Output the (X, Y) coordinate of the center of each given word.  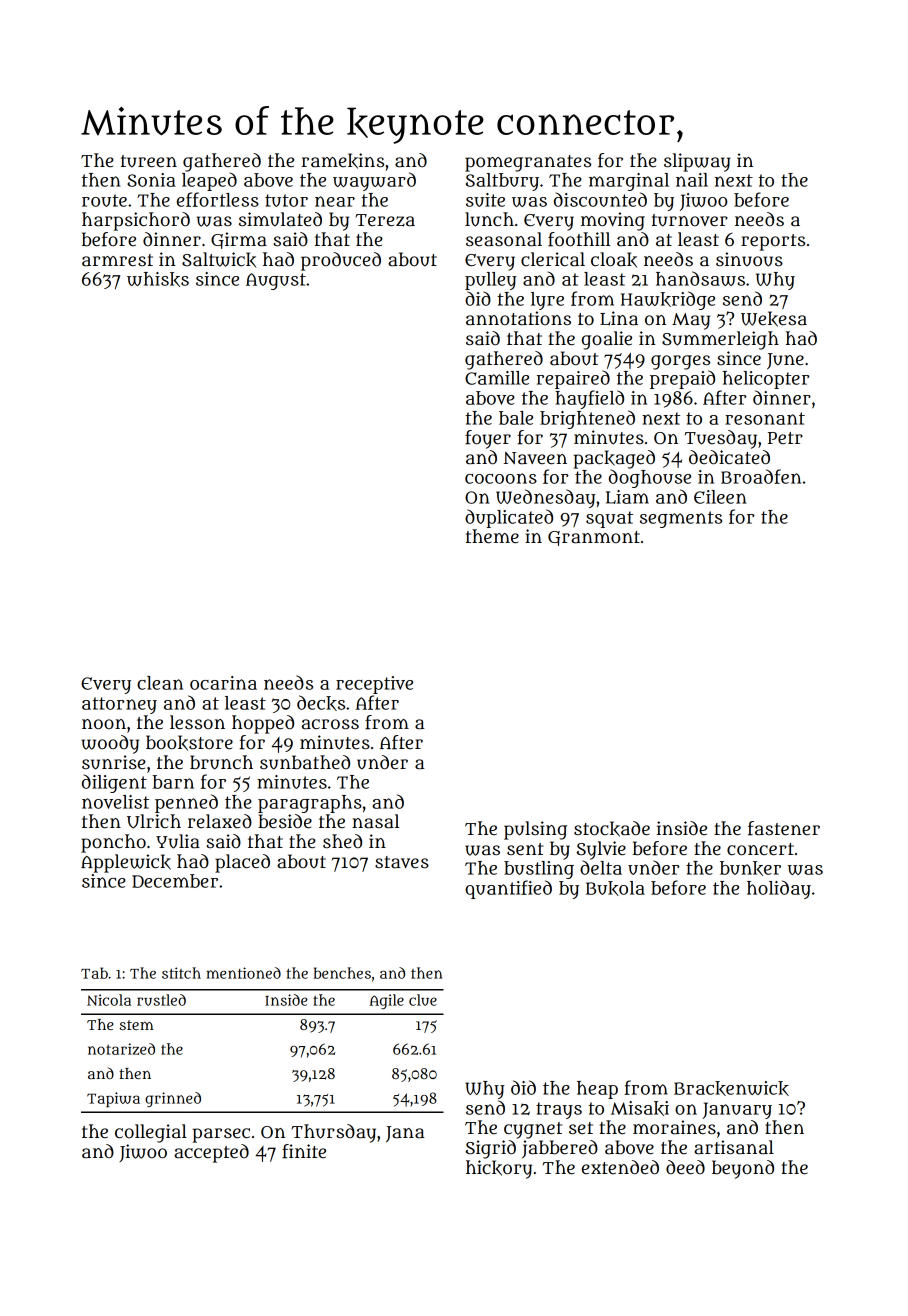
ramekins (342, 161)
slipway (697, 162)
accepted (211, 1153)
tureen (149, 161)
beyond (743, 1169)
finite (304, 1151)
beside (285, 821)
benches (342, 973)
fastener (784, 828)
